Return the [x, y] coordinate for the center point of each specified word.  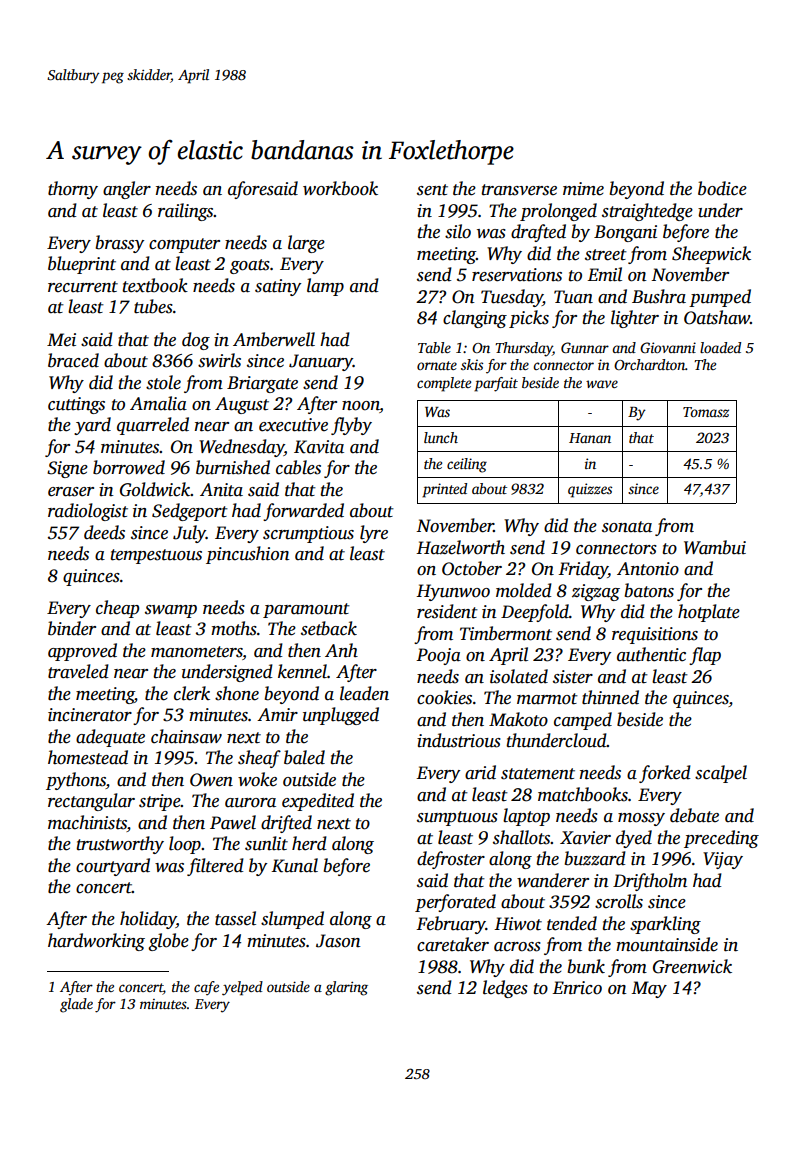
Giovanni [668, 347]
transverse [519, 190]
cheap [117, 609]
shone [237, 693]
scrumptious [308, 534]
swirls [219, 360]
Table [434, 347]
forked [665, 774]
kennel [302, 671]
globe [168, 942]
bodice [722, 188]
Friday [583, 570]
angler [127, 190]
